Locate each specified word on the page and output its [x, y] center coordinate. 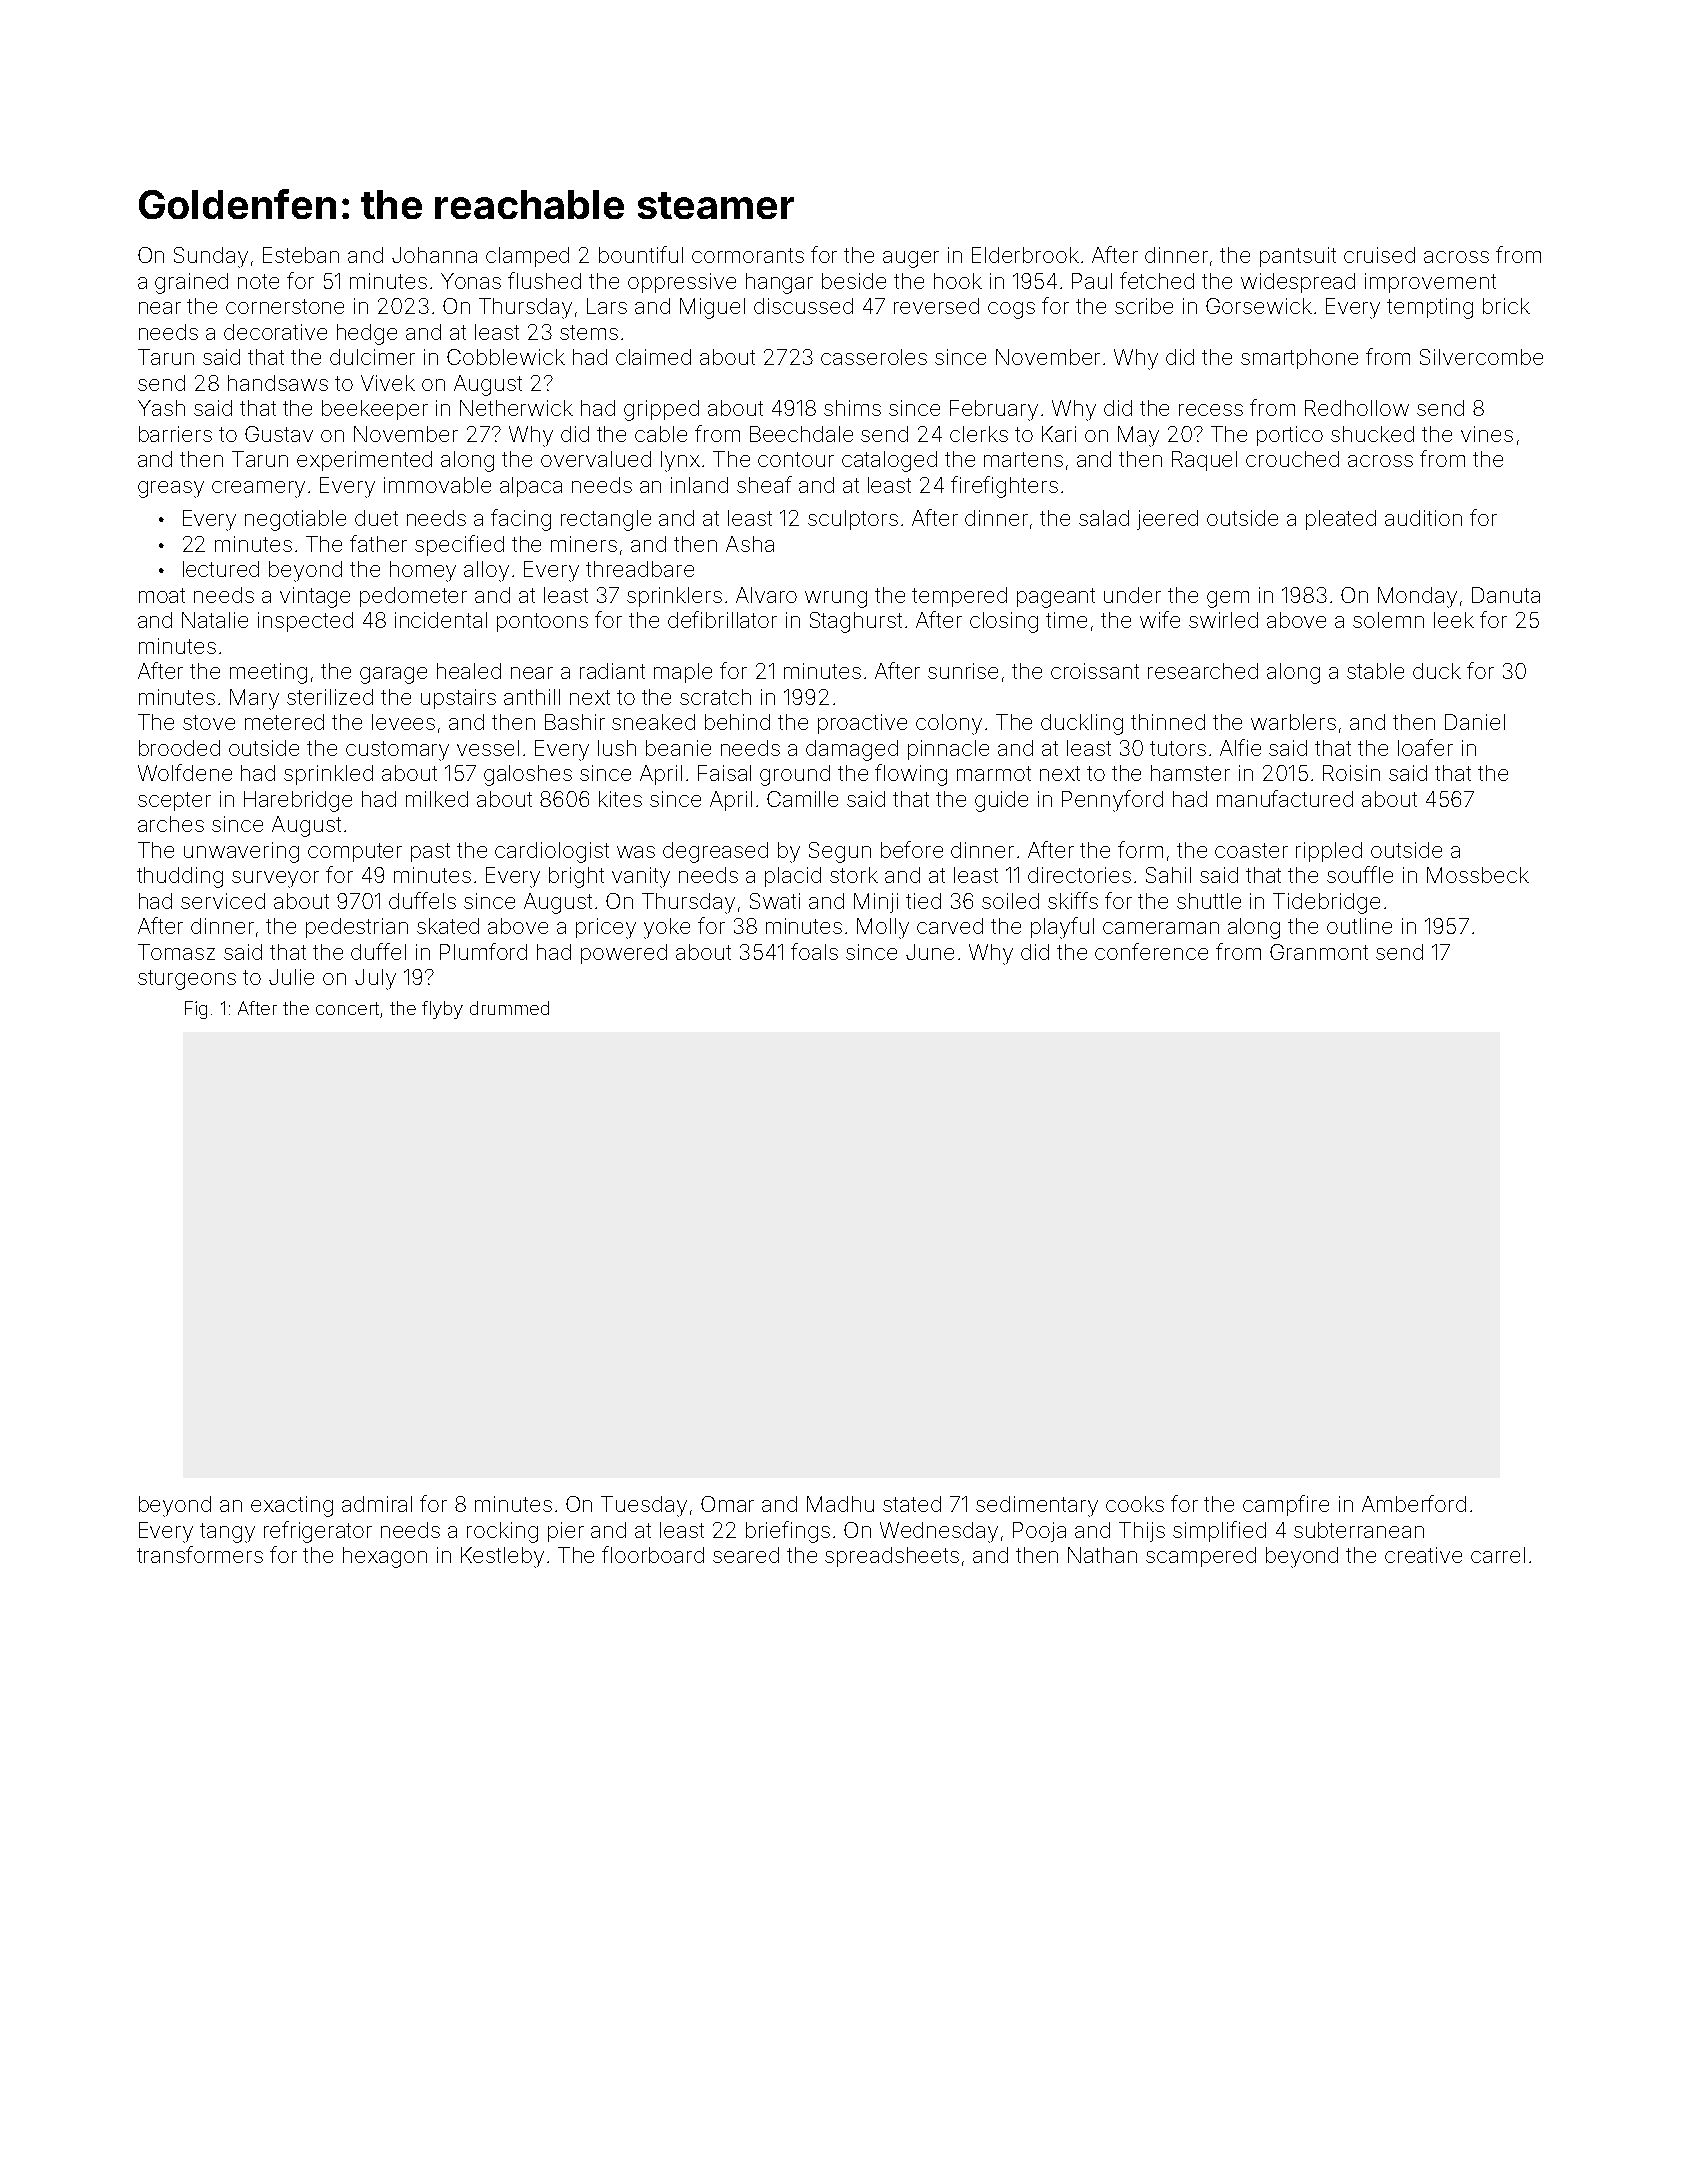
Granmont [1319, 952]
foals [814, 951]
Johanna [434, 255]
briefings [788, 1532]
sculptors [853, 520]
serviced [223, 901]
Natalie [215, 620]
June [930, 952]
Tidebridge [1326, 903]
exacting [292, 1506]
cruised [1379, 255]
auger [911, 259]
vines [1487, 434]
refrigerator [318, 1532]
